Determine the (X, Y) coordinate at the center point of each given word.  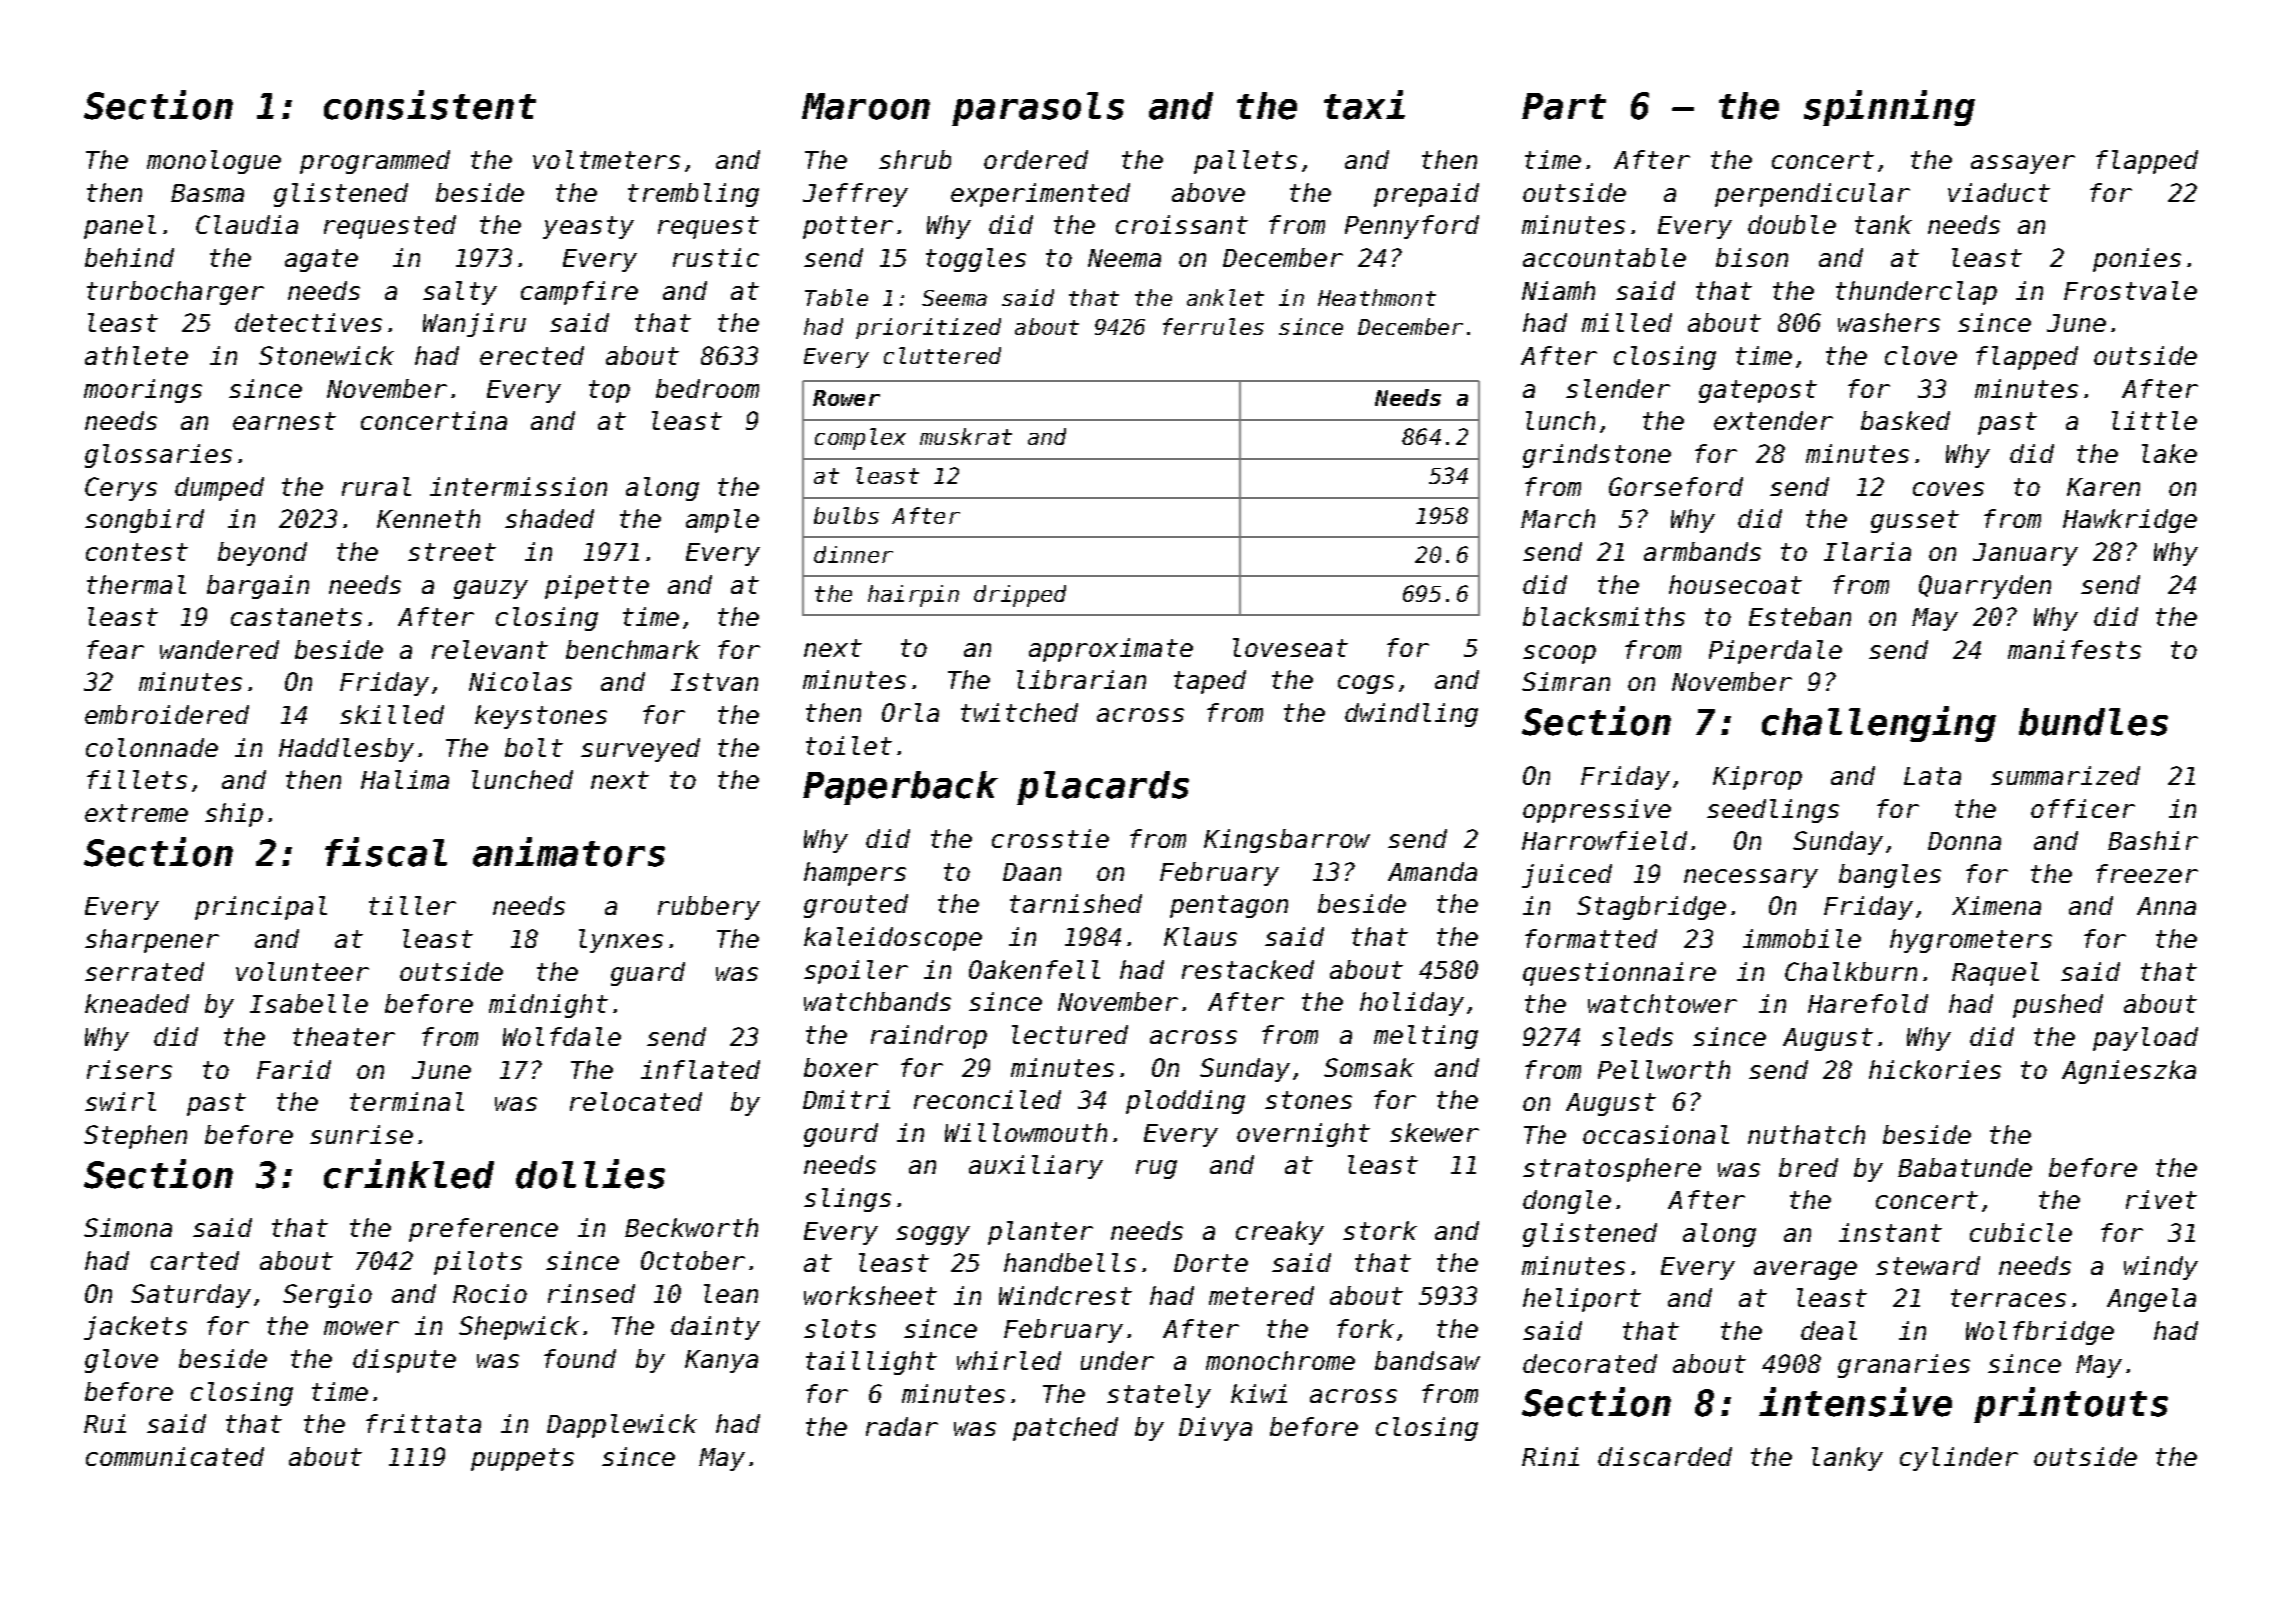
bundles (2093, 722)
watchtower (1662, 1003)
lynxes (621, 941)
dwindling (1411, 715)
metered (1261, 1295)
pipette (597, 587)
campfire (579, 293)
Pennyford (1412, 227)
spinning (1889, 108)
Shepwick (519, 1328)
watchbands (877, 1001)
